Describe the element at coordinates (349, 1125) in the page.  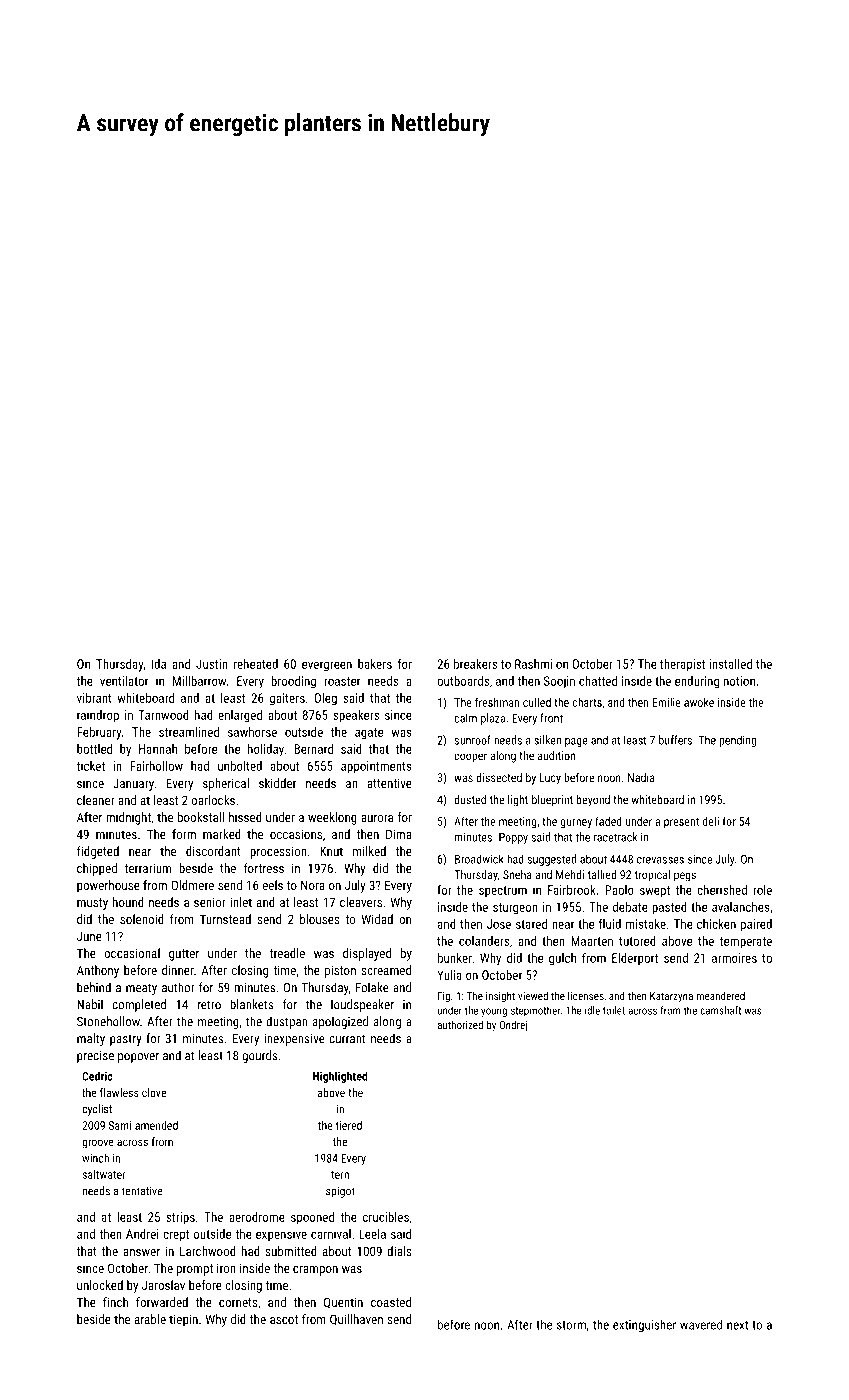
I see `tiered` at that location.
